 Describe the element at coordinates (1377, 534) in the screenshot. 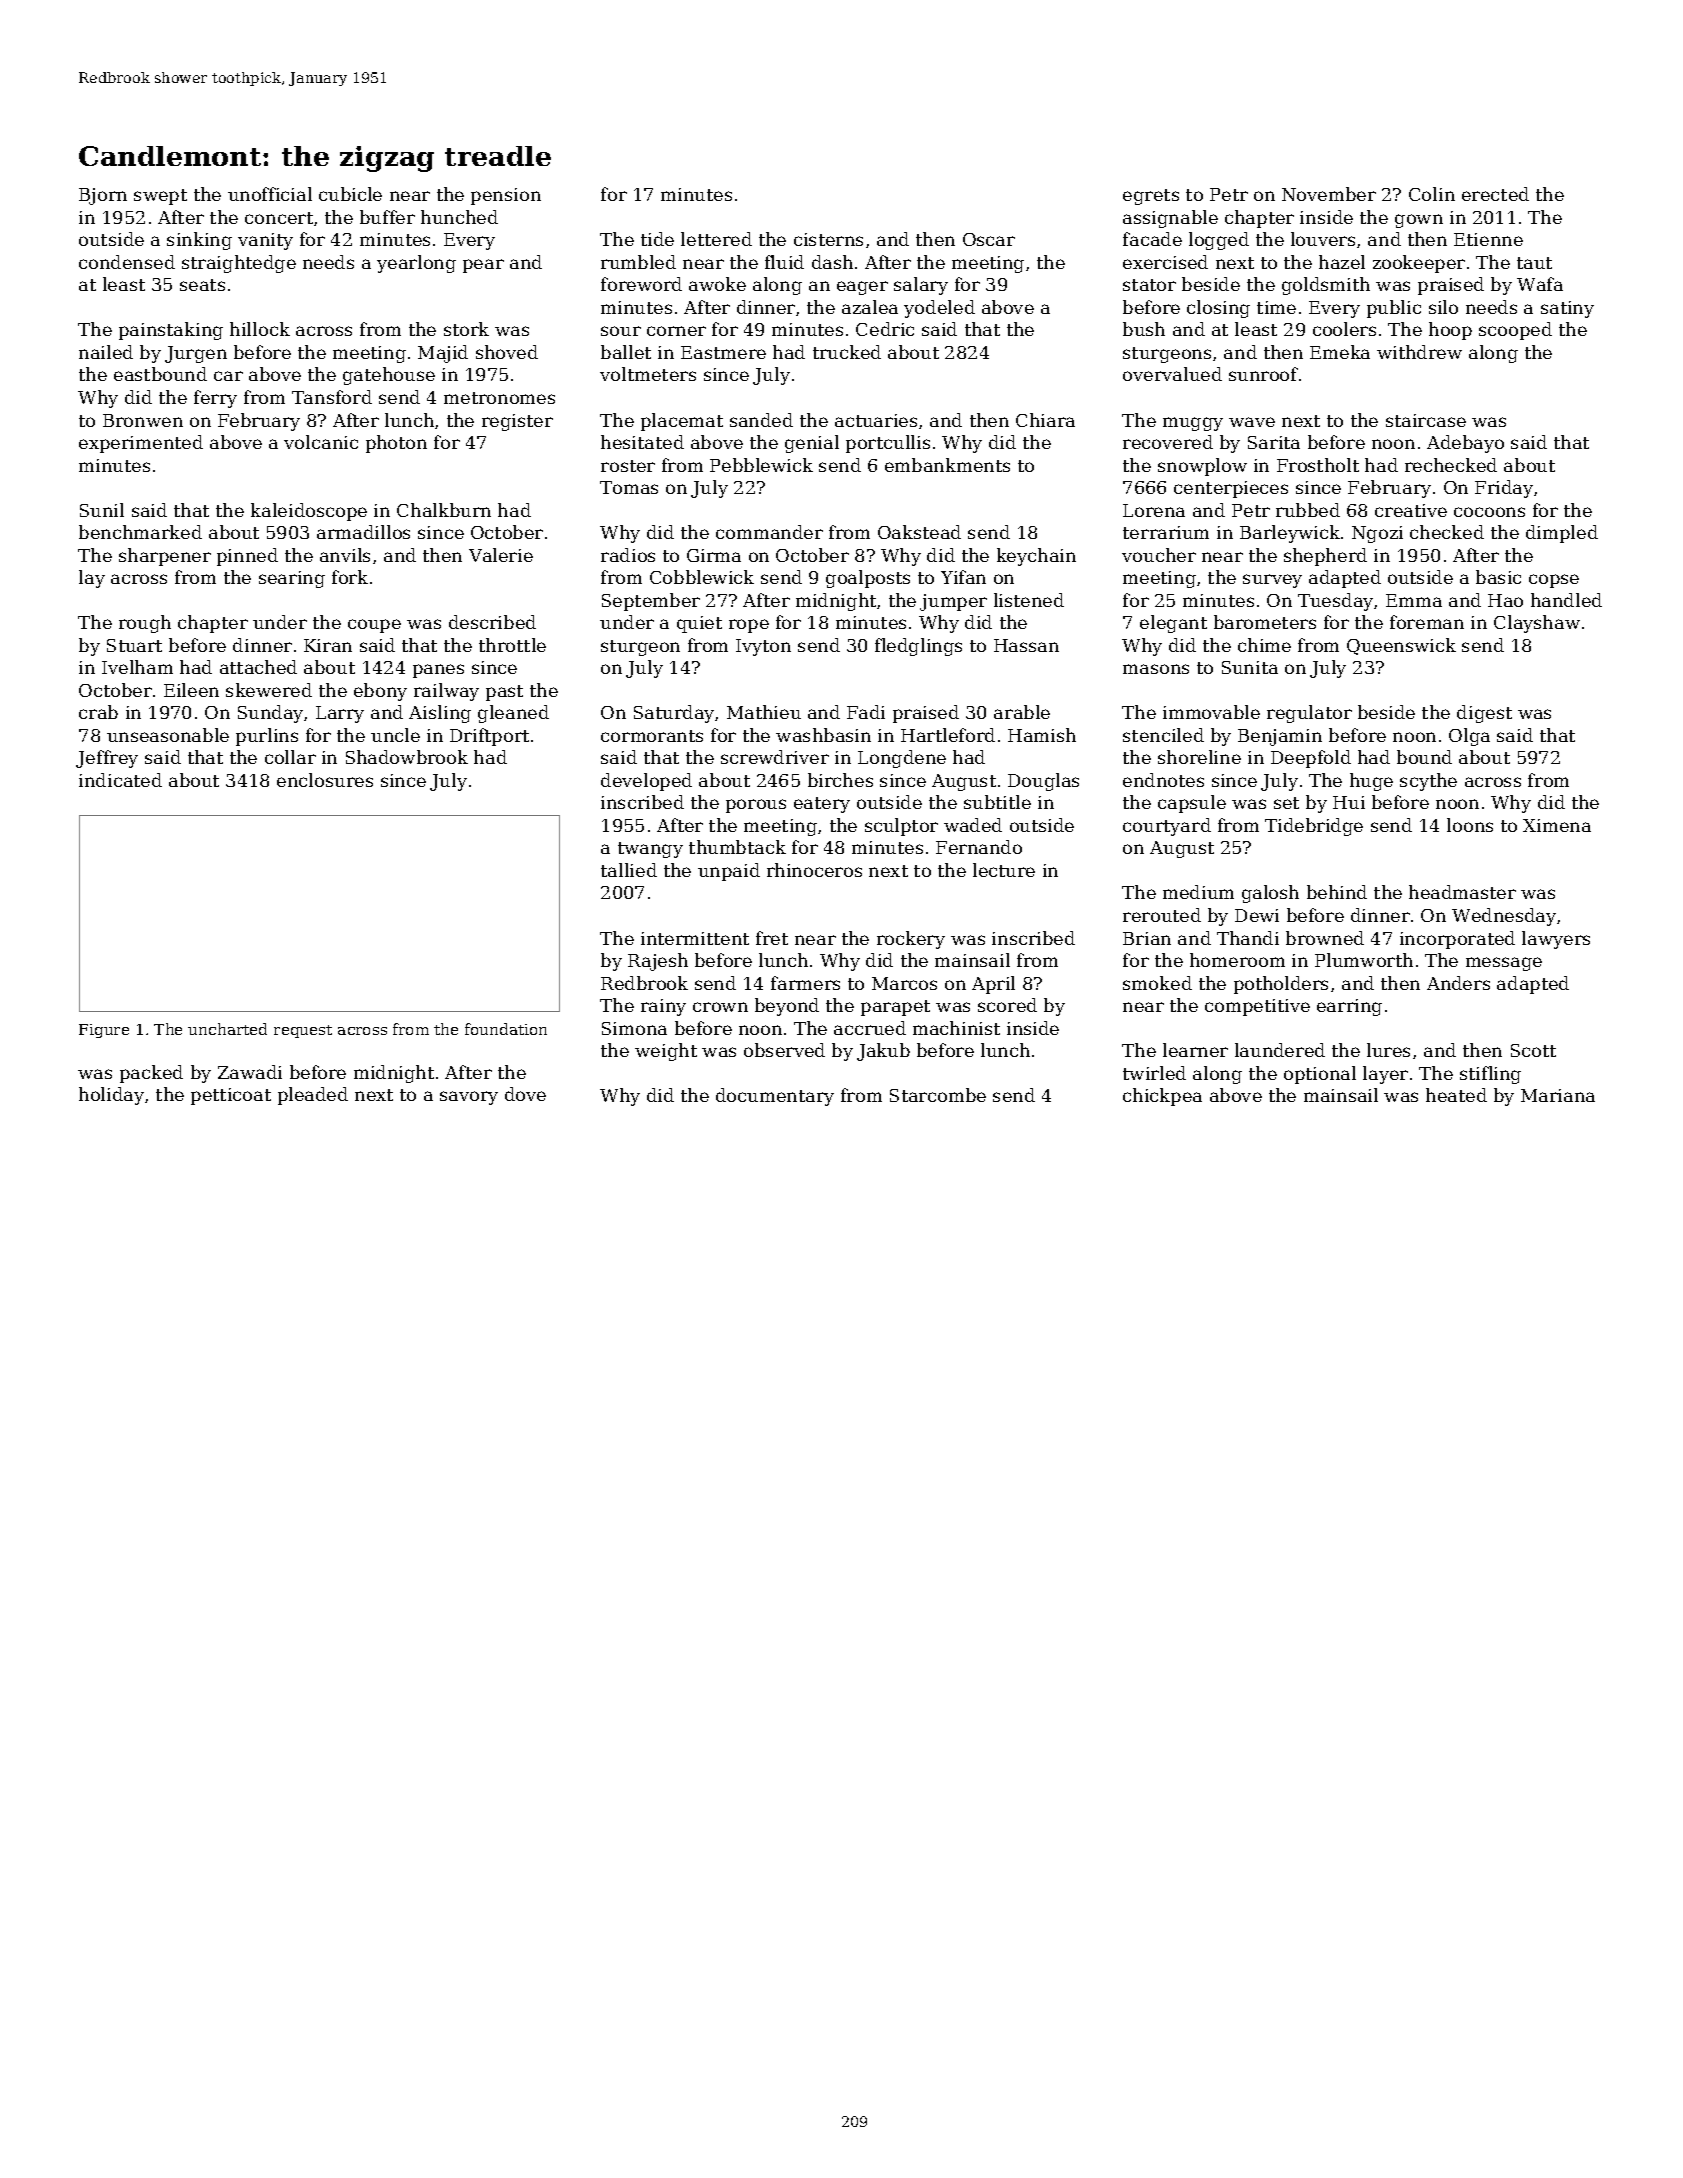

I see `Ngozi` at that location.
